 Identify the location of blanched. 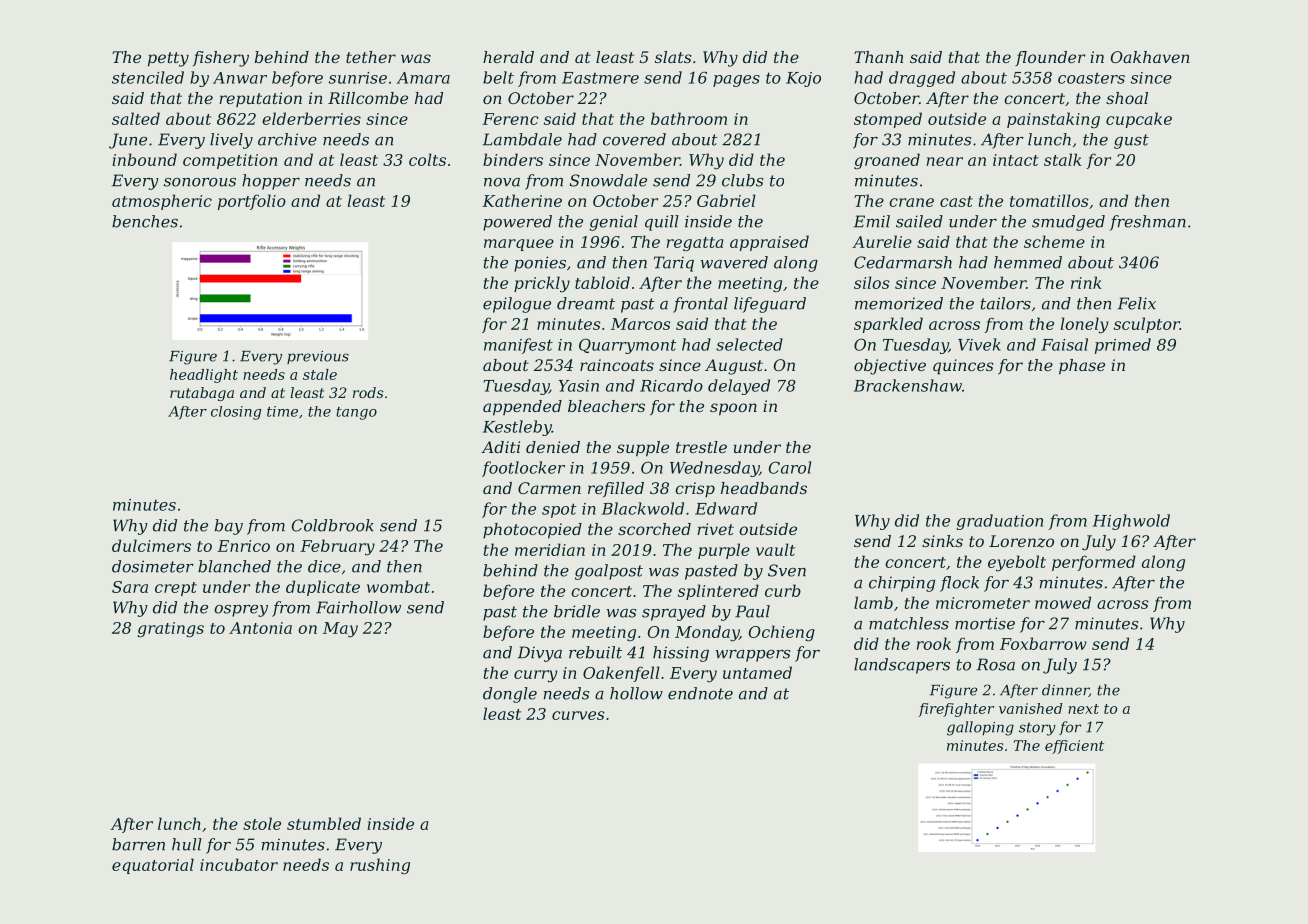
(234, 566).
